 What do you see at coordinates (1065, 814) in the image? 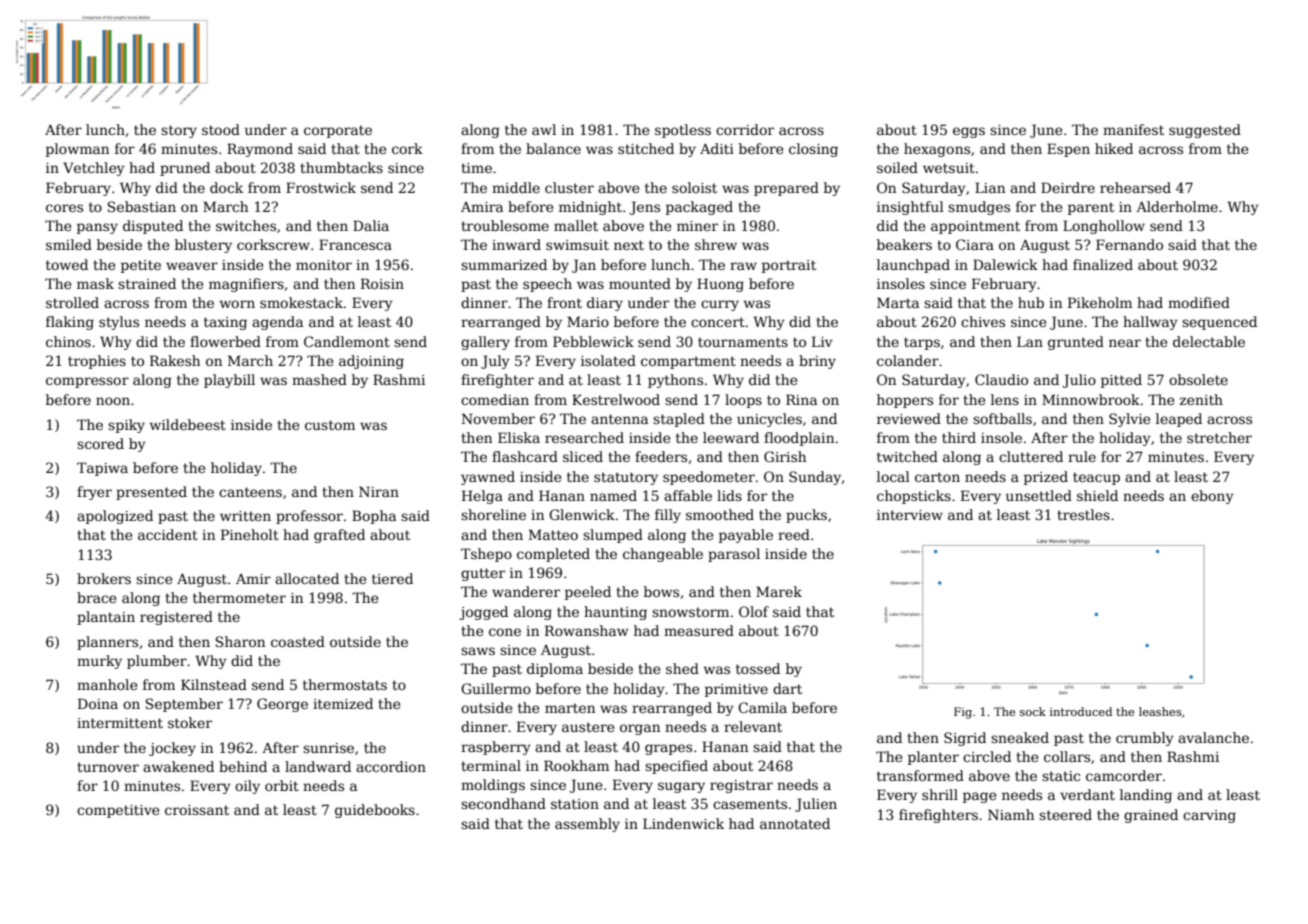
I see `steered` at bounding box center [1065, 814].
